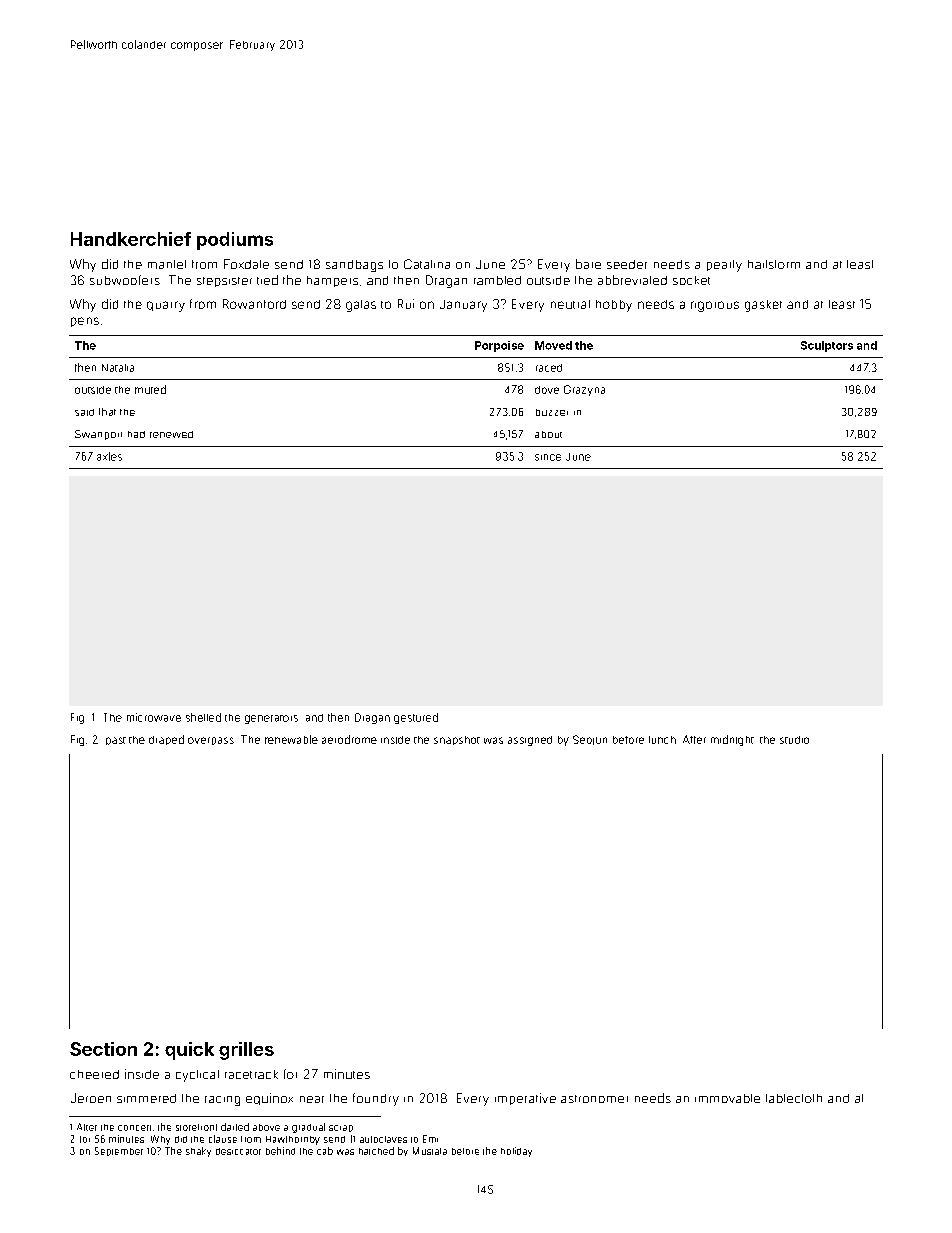  What do you see at coordinates (727, 1098) in the screenshot?
I see `immovable` at bounding box center [727, 1098].
